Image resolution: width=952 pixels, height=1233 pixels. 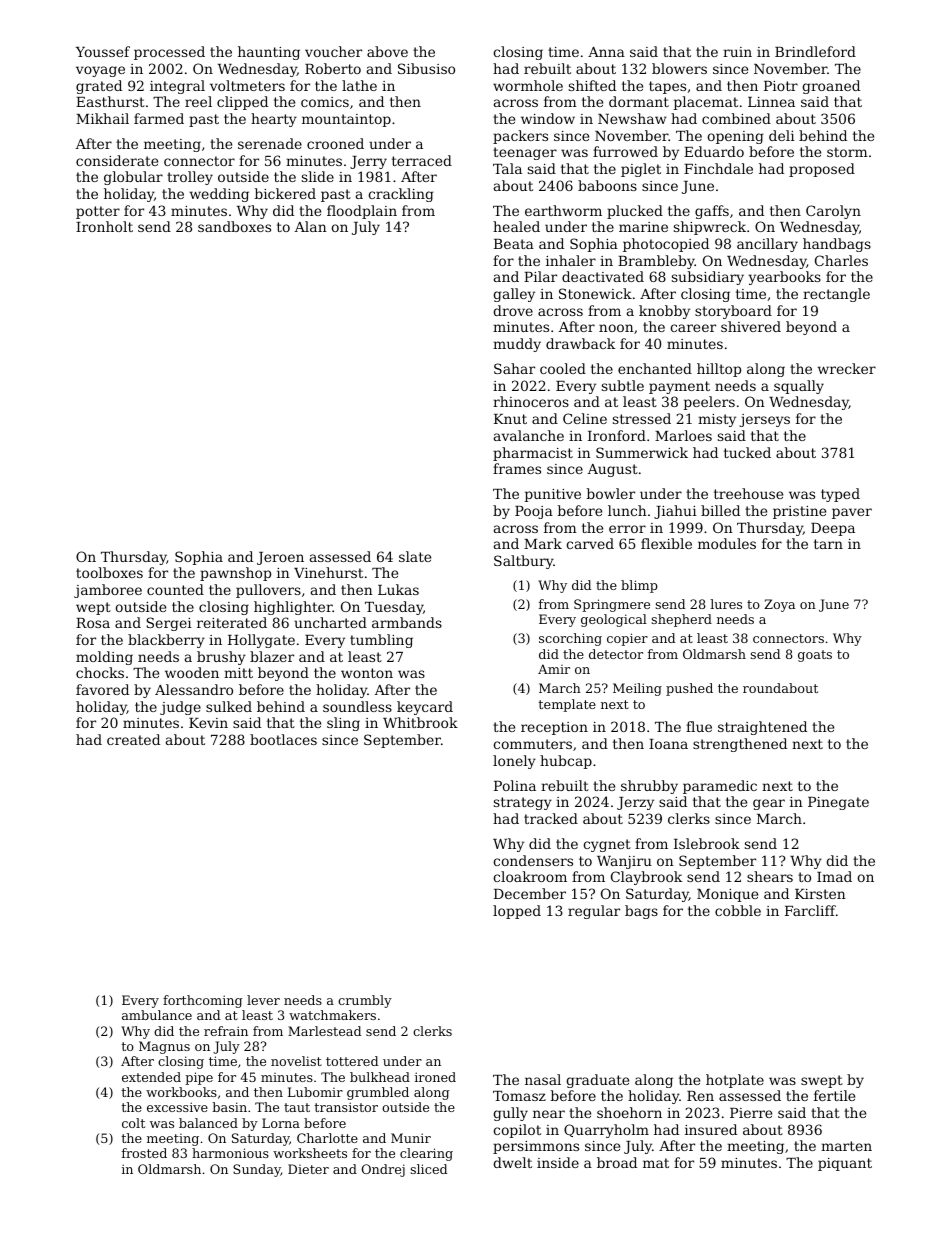 I want to click on created, so click(x=133, y=739).
